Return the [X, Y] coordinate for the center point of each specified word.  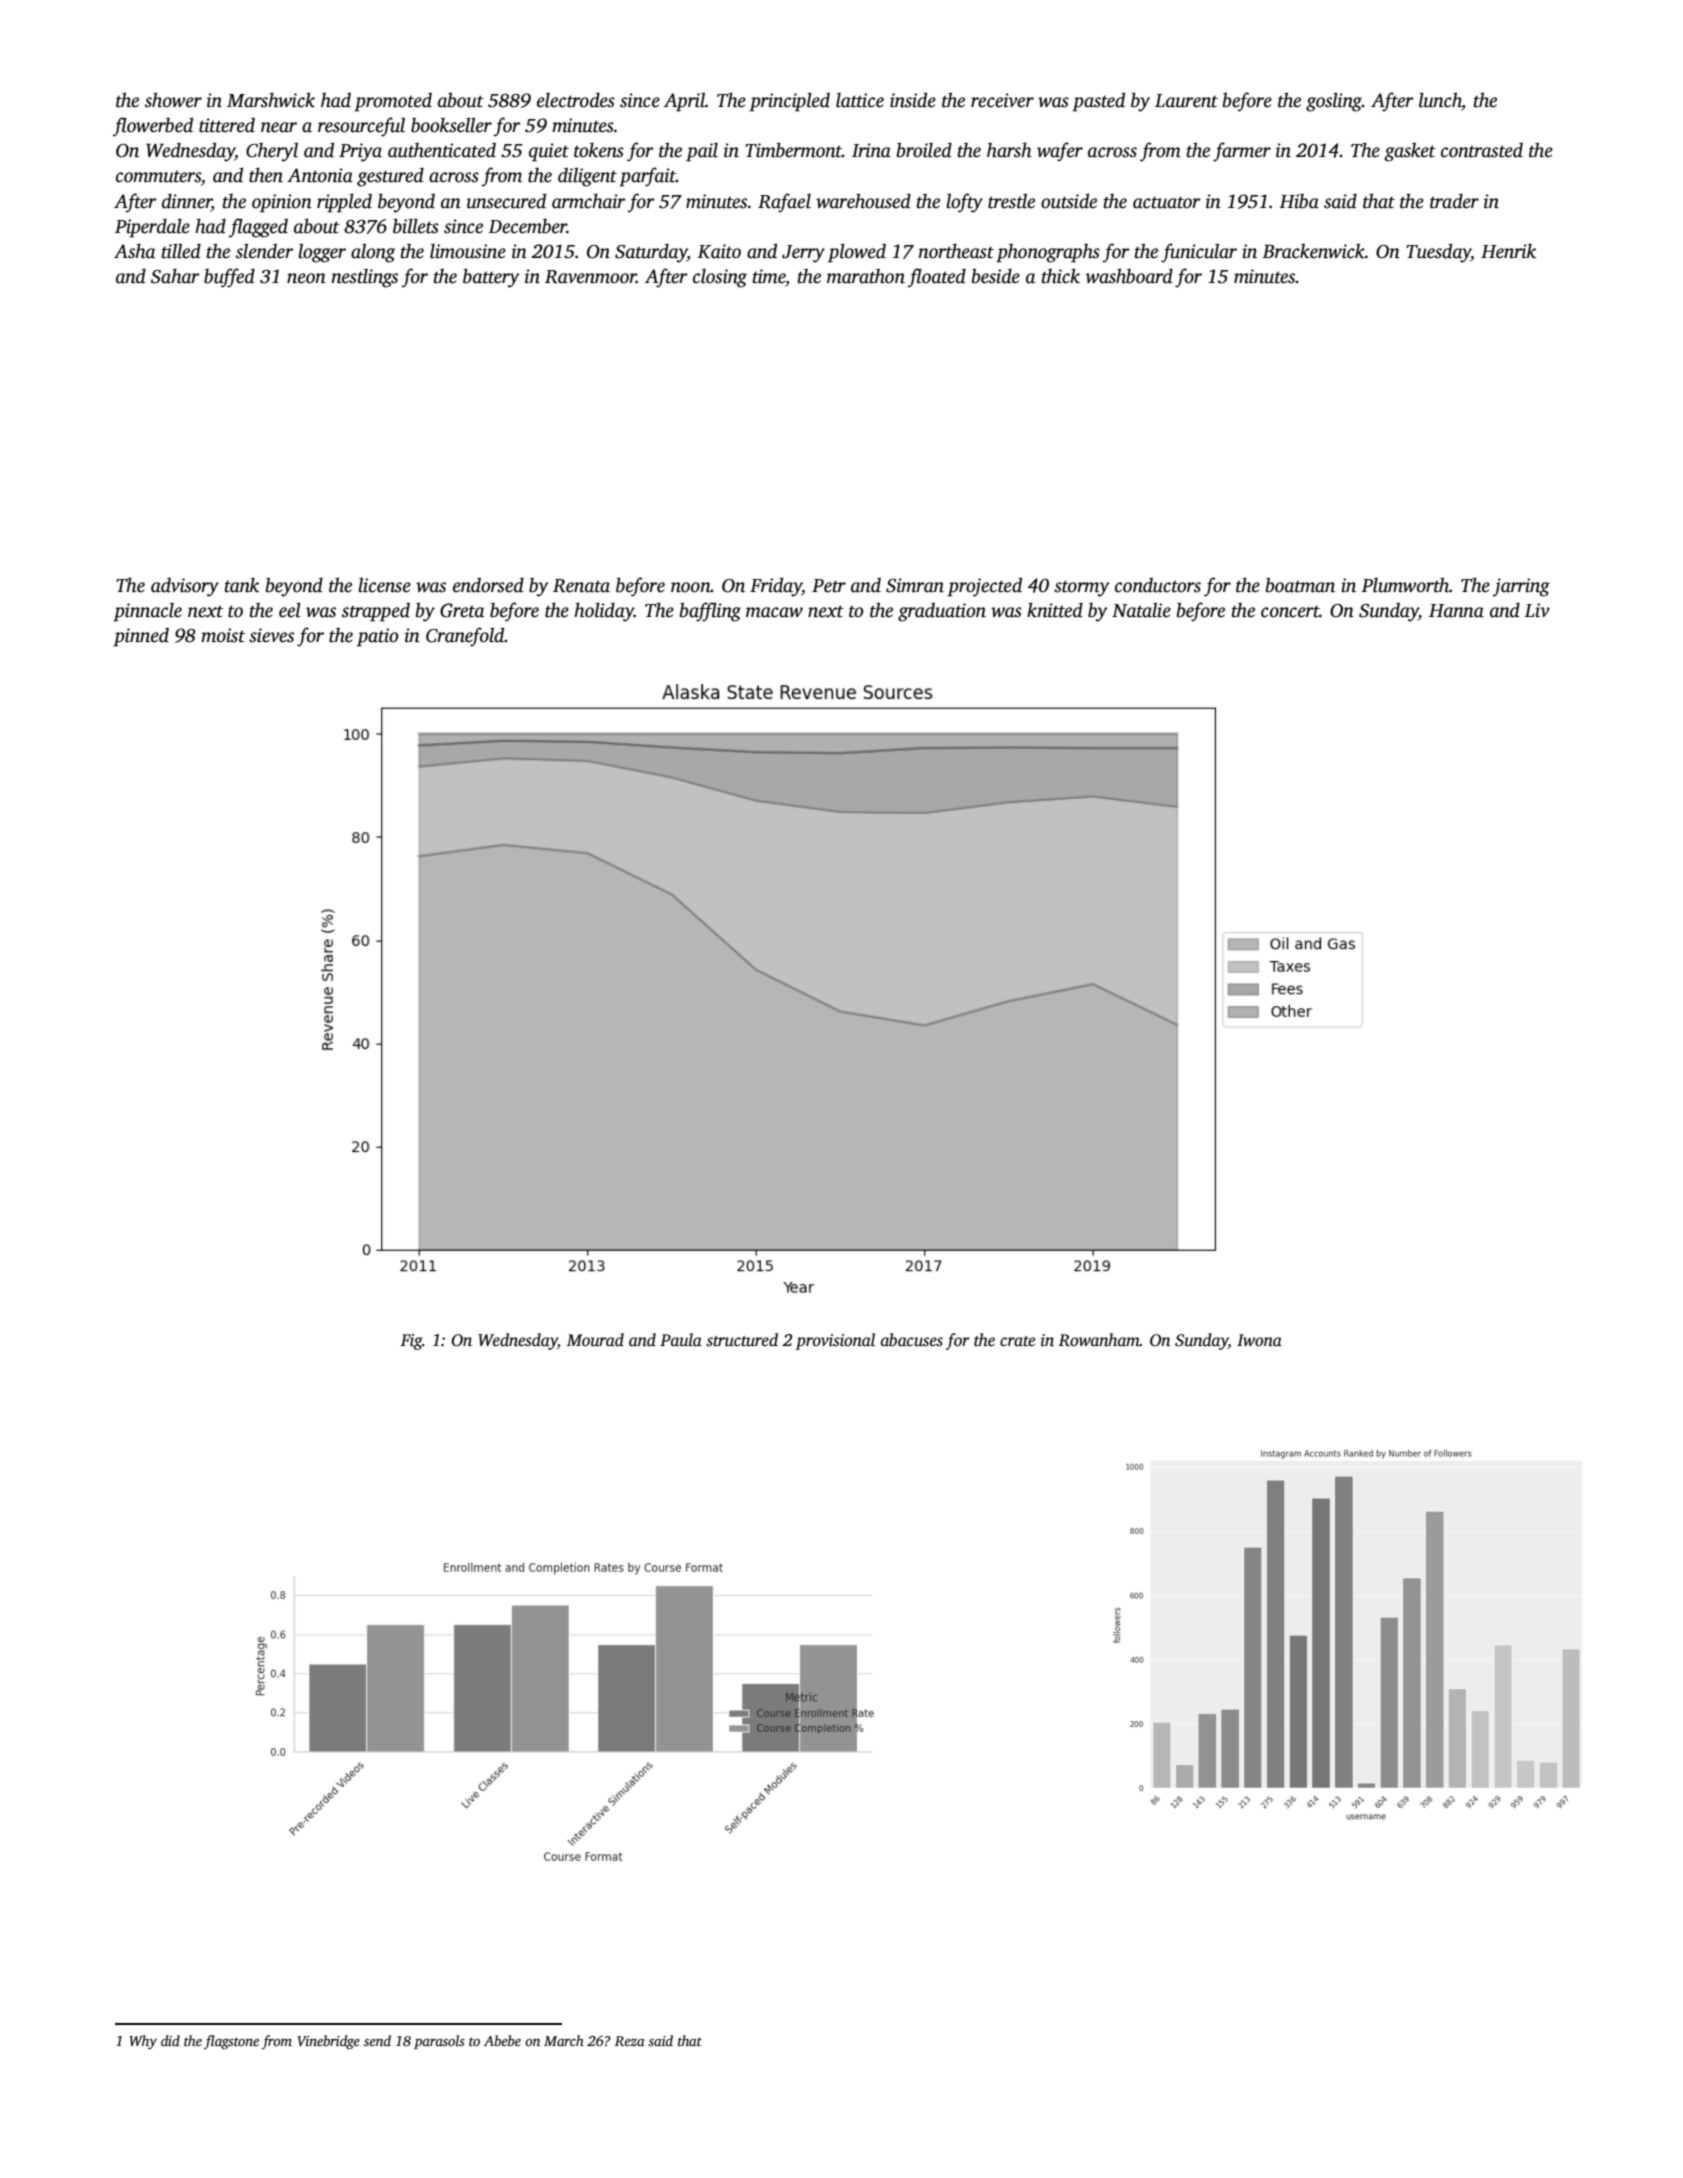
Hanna [1456, 611]
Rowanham [1099, 1340]
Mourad [595, 1340]
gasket [1410, 152]
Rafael [784, 203]
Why [143, 2042]
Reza [630, 2041]
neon [306, 278]
